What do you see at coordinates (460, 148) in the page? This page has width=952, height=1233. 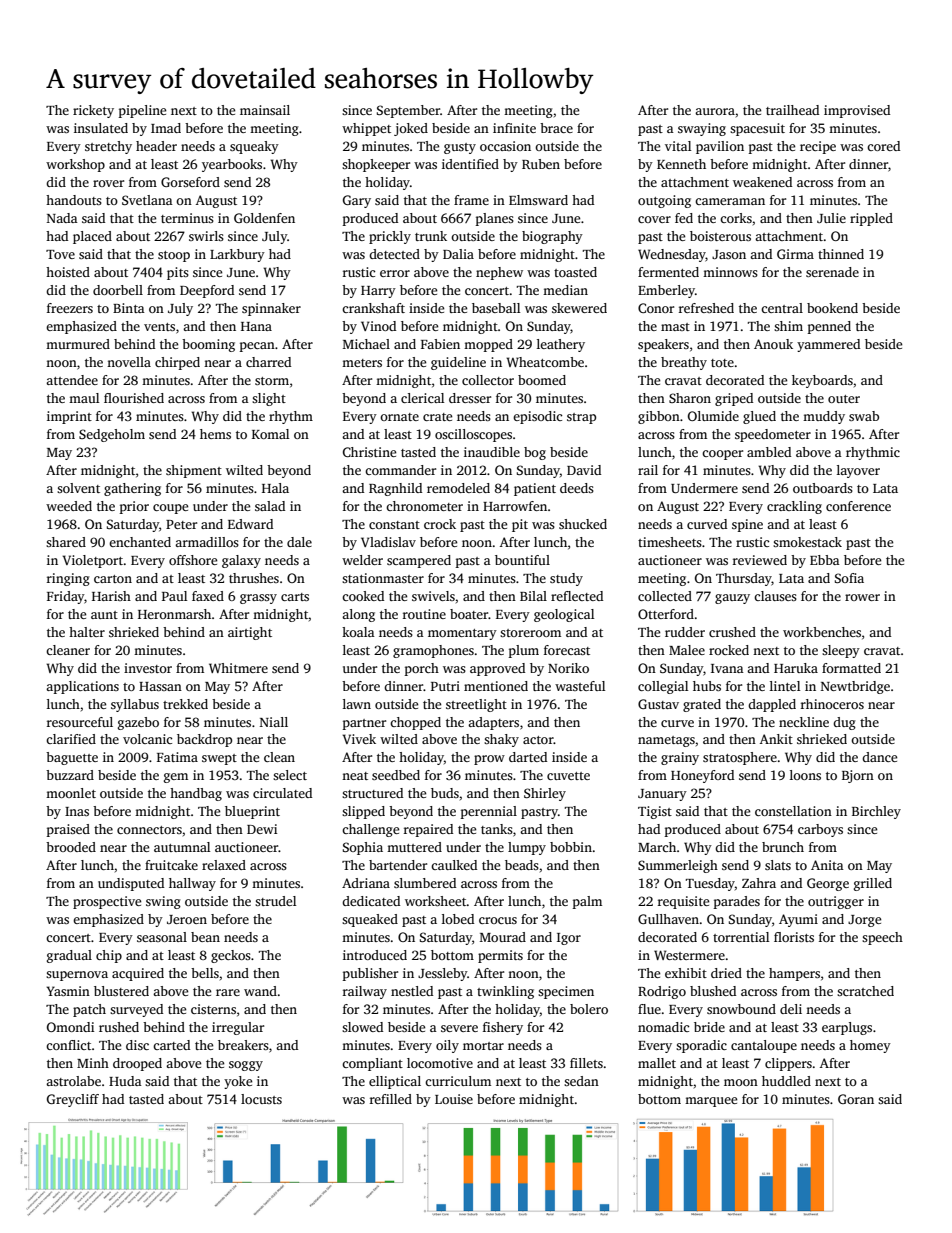 I see `gusty` at bounding box center [460, 148].
